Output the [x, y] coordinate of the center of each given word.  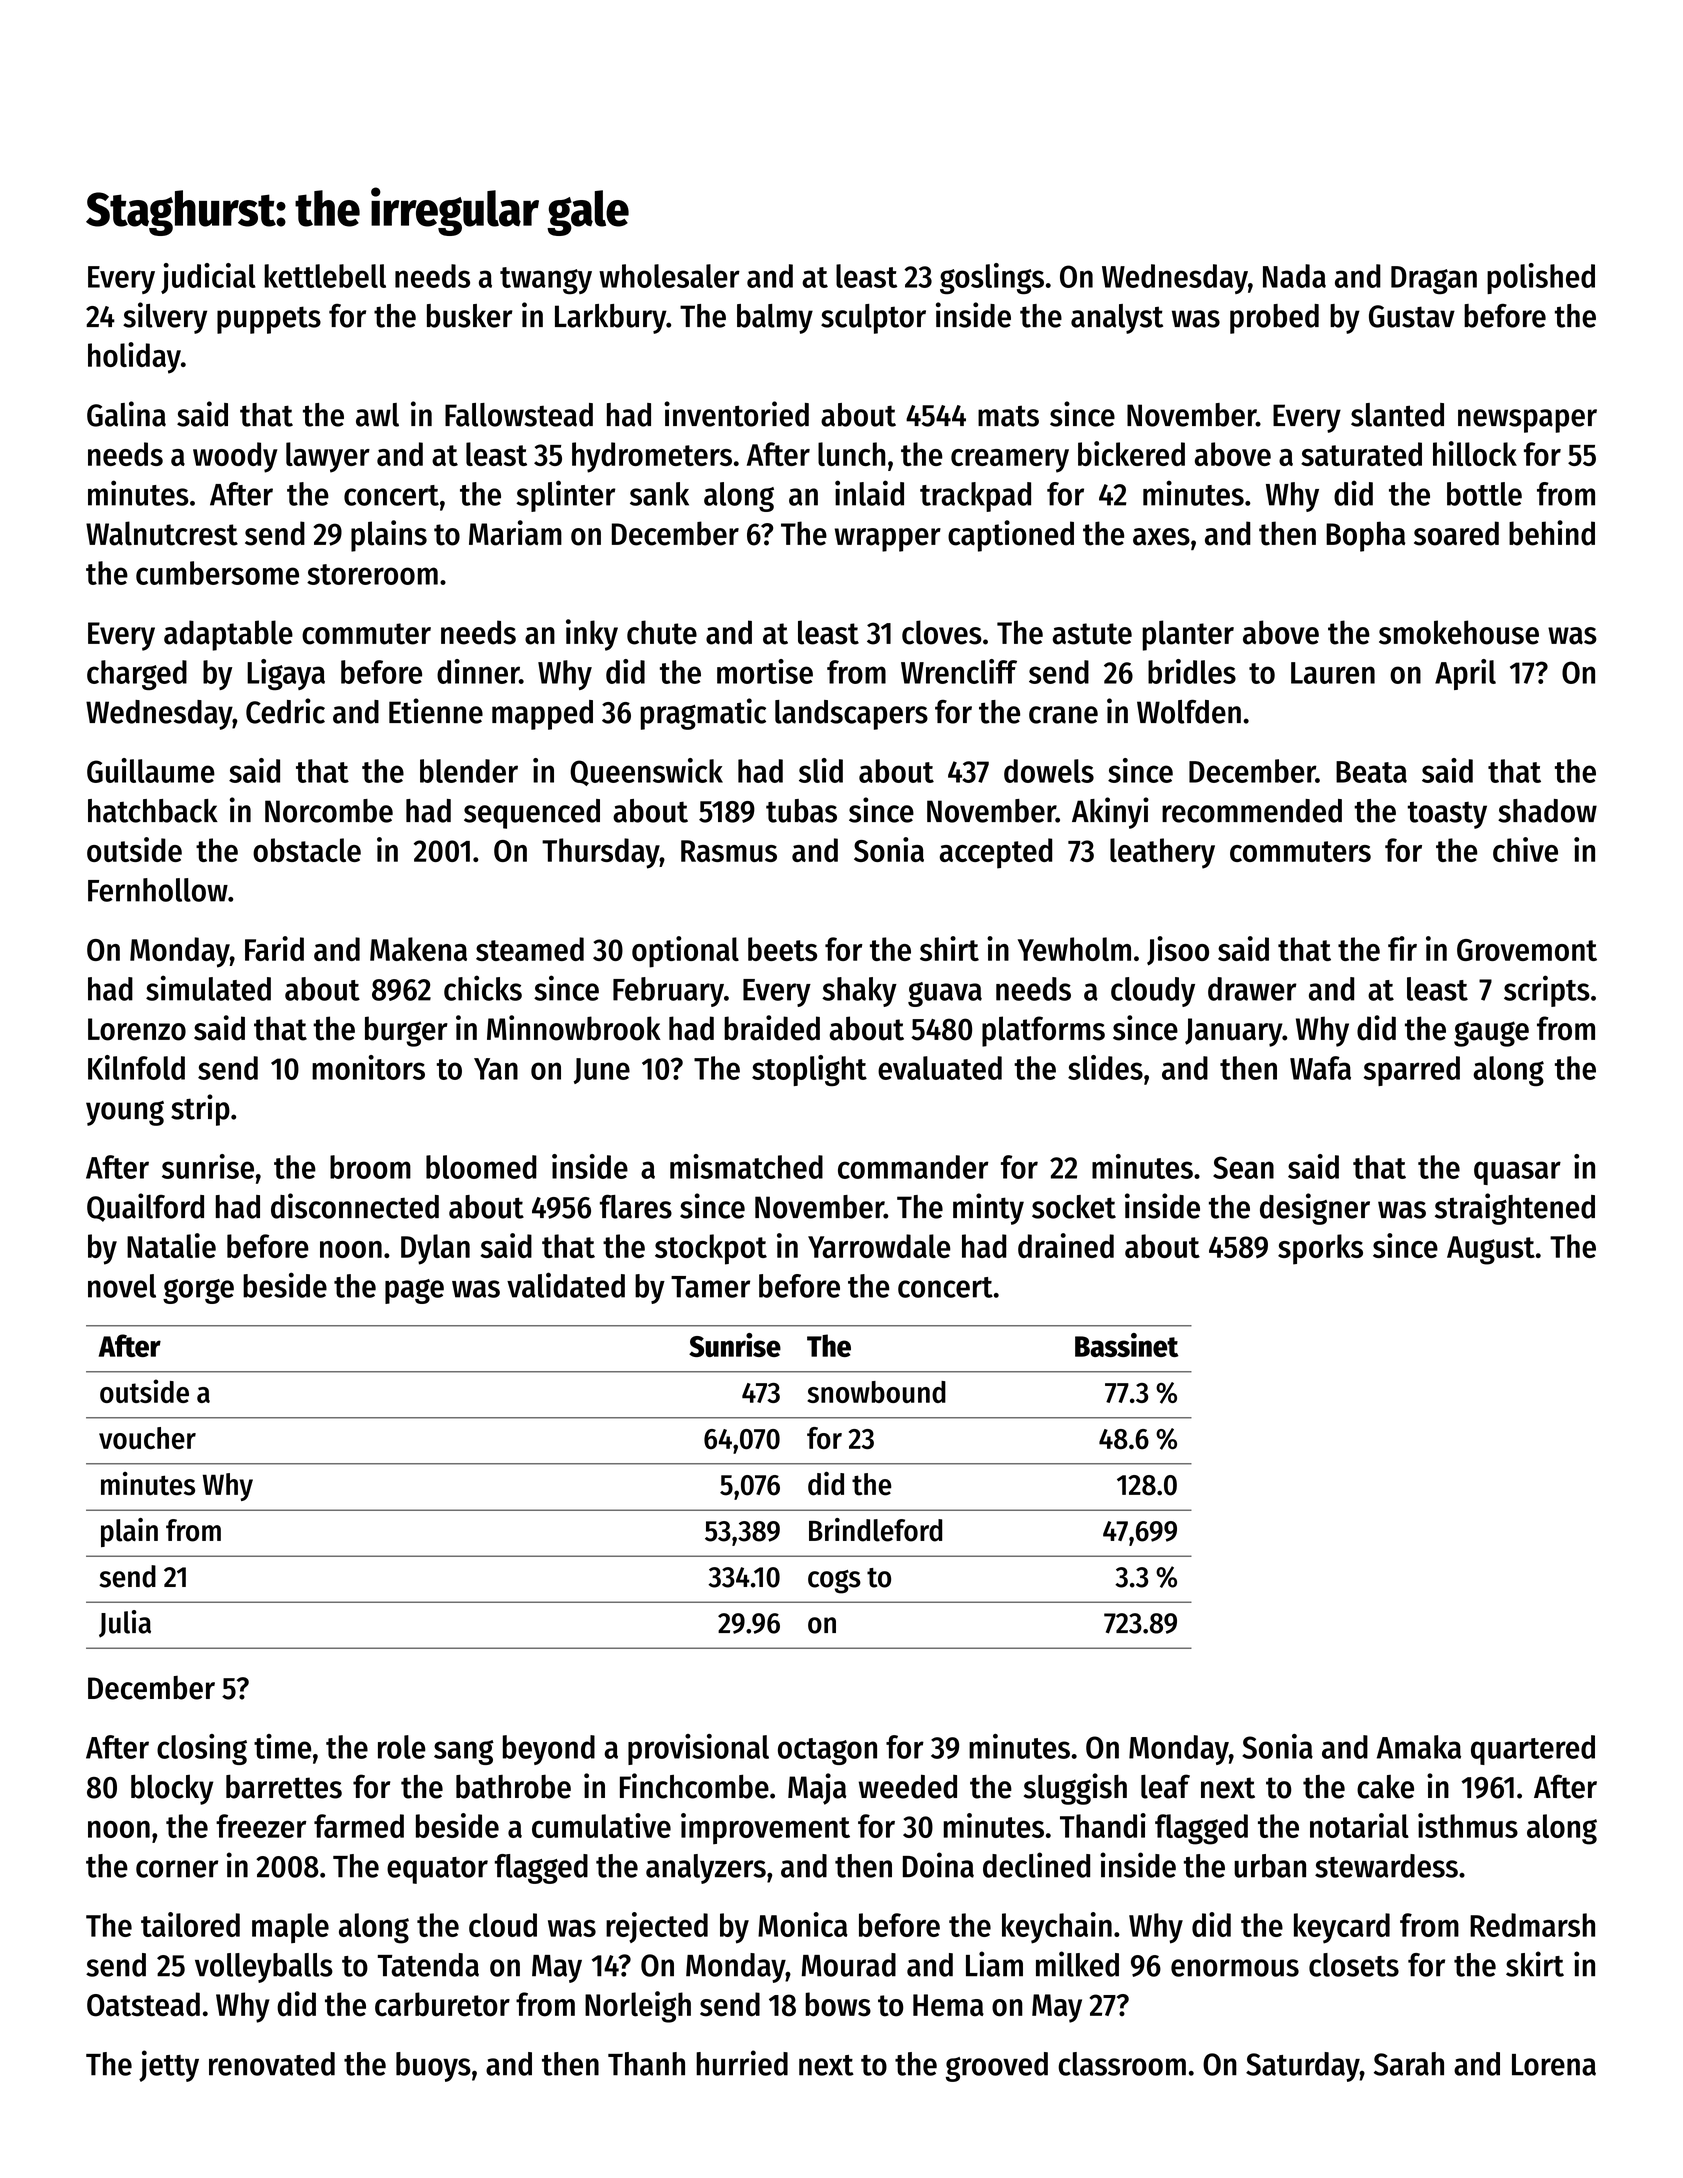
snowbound [876, 1392]
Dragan [1434, 280]
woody [235, 457]
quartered [1533, 1750]
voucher [147, 1438]
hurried [742, 2063]
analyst [1117, 319]
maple [290, 1928]
